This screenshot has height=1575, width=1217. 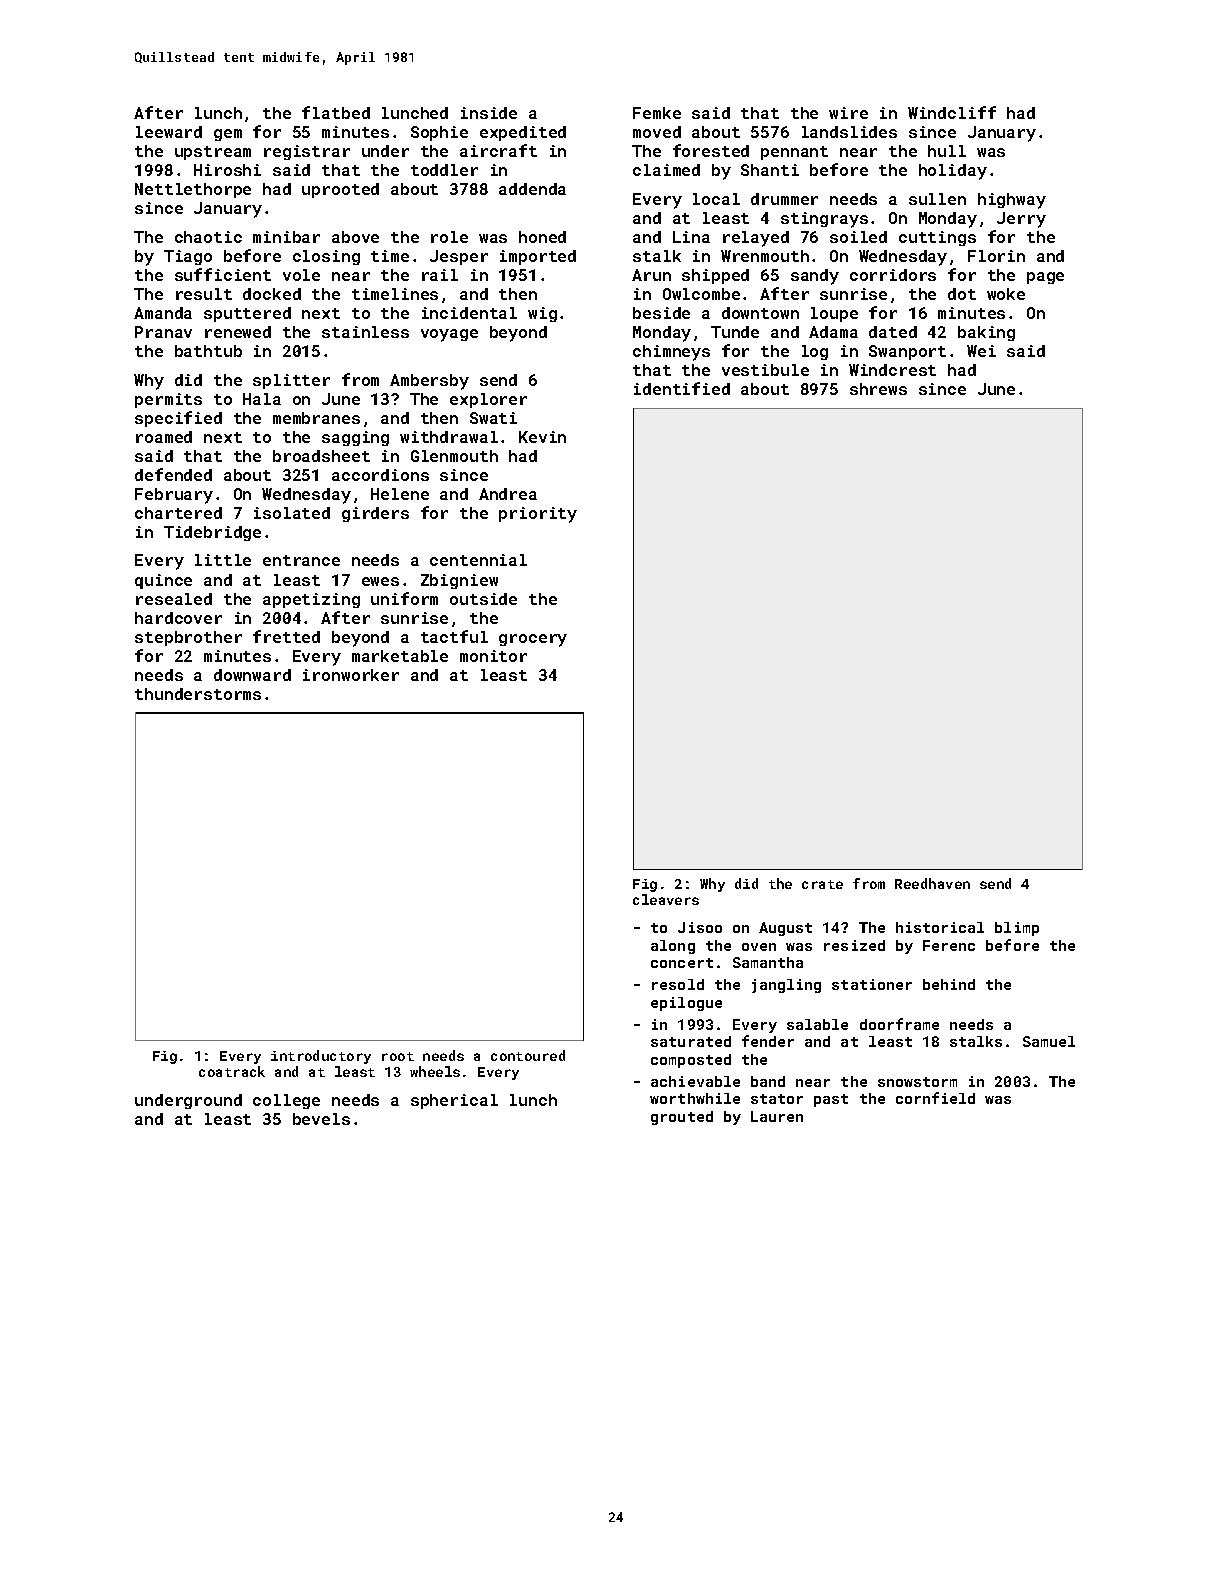 What do you see at coordinates (831, 1100) in the screenshot?
I see `past` at bounding box center [831, 1100].
